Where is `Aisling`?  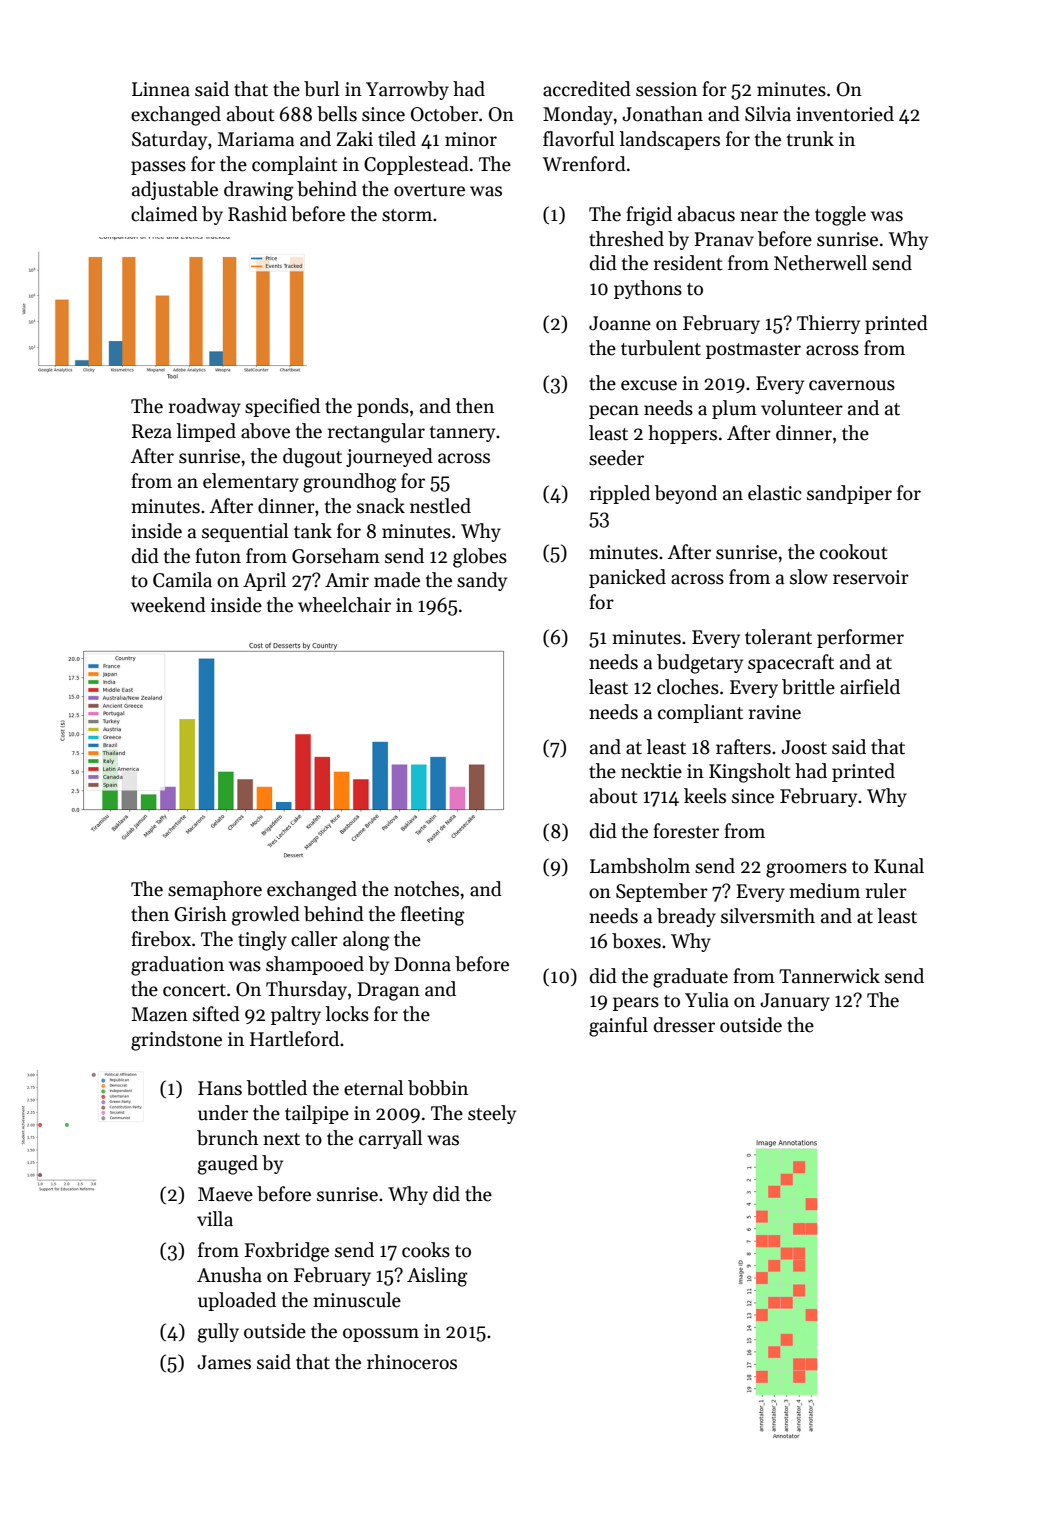
Aisling is located at coordinates (437, 1277).
